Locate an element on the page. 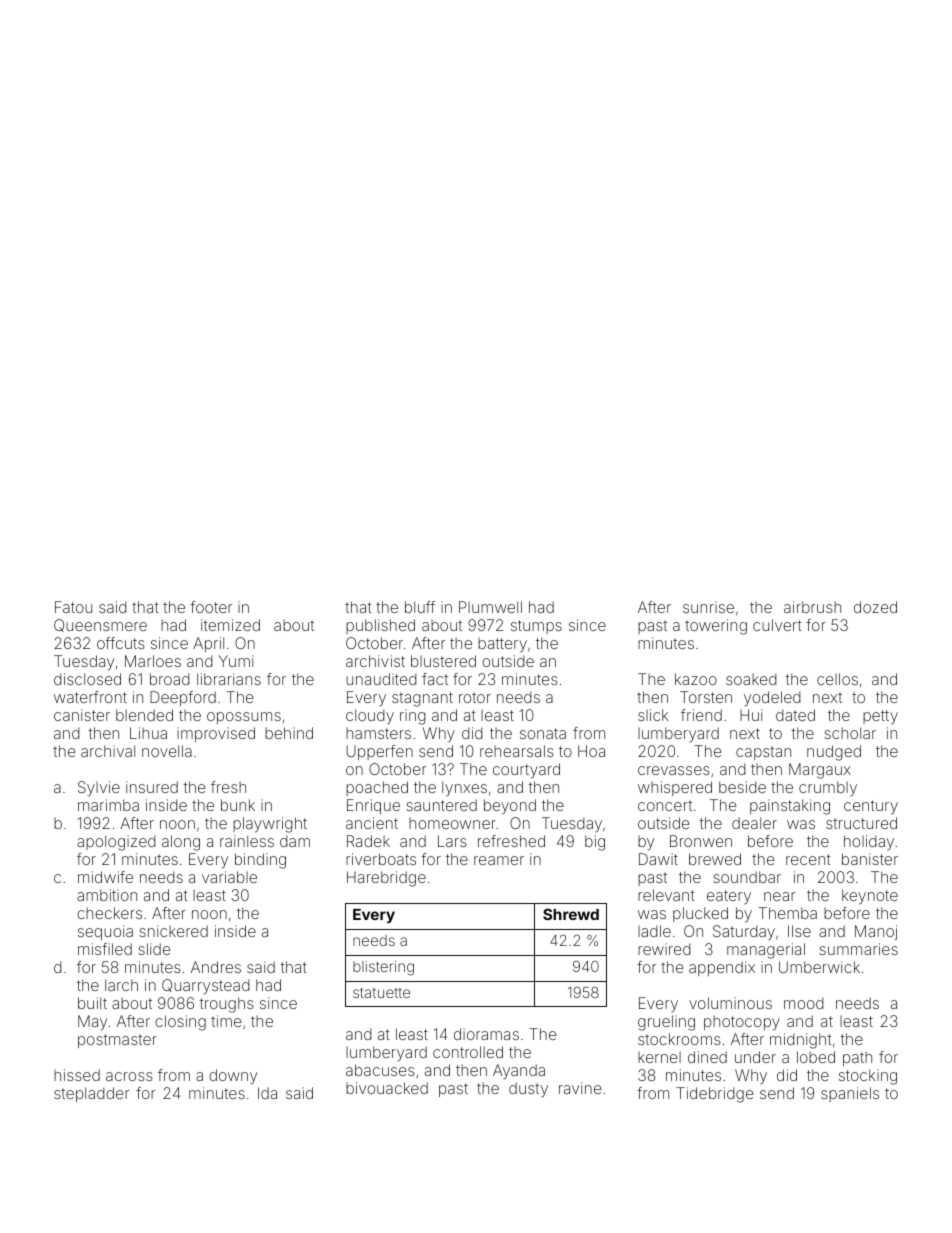 The image size is (952, 1233). novella is located at coordinates (167, 751).
